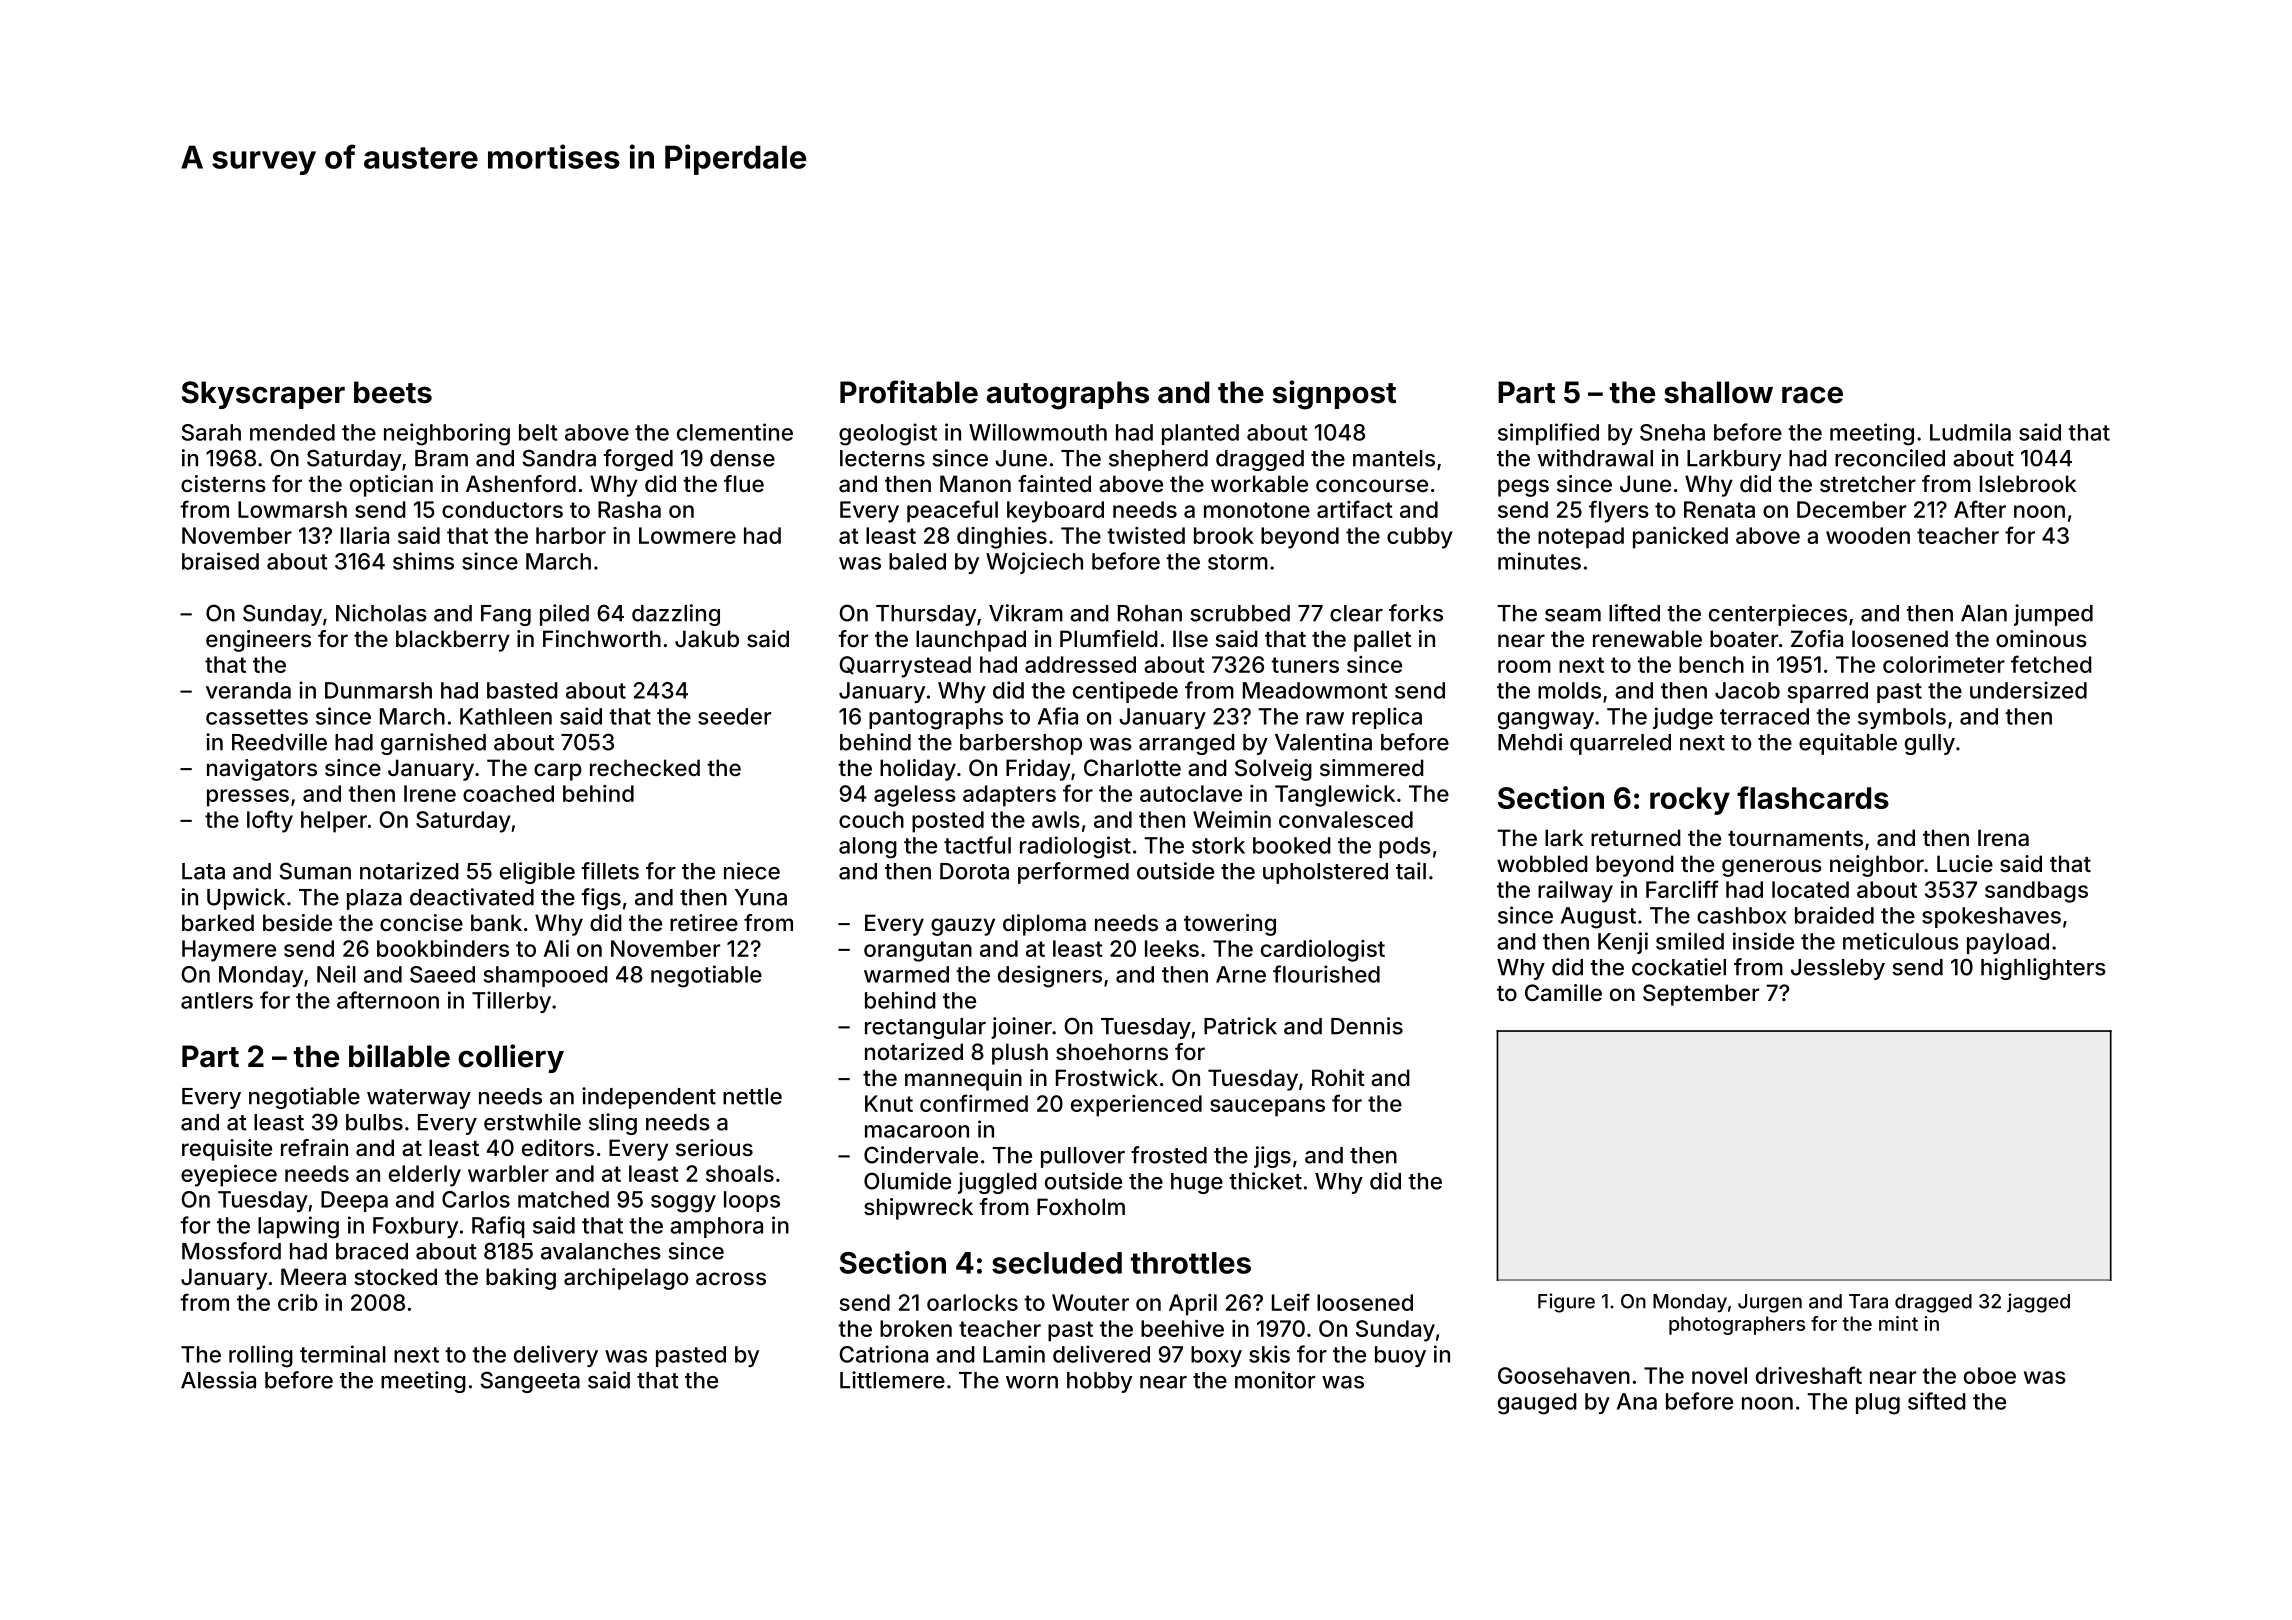  What do you see at coordinates (530, 1382) in the page?
I see `Sangeeta` at bounding box center [530, 1382].
